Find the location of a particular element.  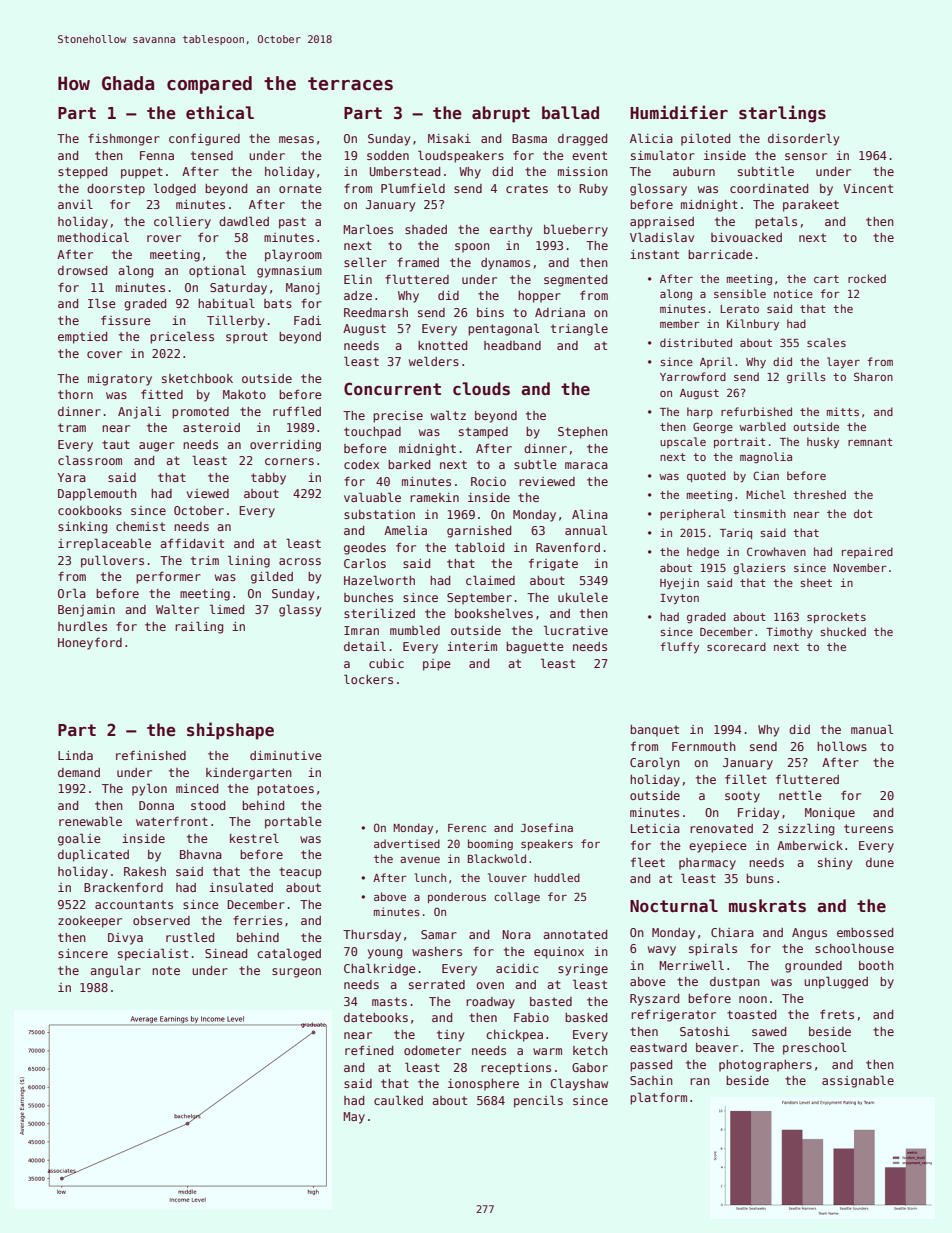

assignable is located at coordinates (858, 1081).
